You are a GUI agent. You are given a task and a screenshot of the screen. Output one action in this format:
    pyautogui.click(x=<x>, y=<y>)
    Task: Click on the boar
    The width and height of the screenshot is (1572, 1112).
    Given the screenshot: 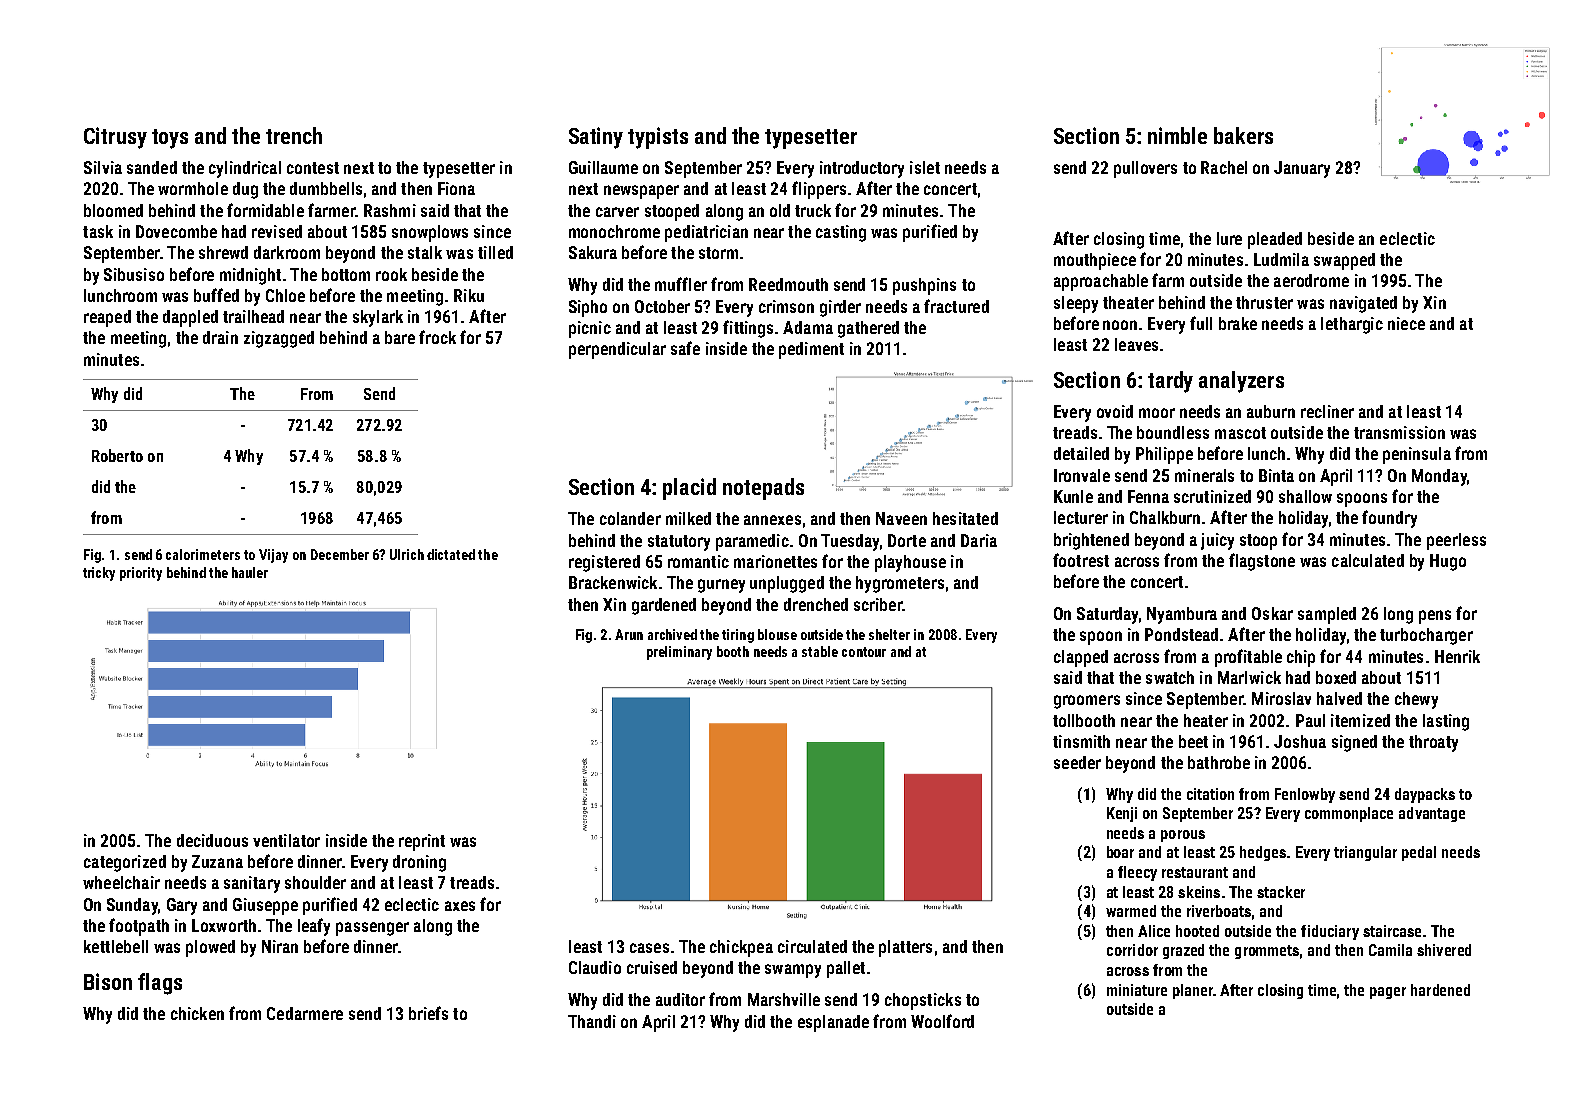 What is the action you would take?
    pyautogui.click(x=1120, y=852)
